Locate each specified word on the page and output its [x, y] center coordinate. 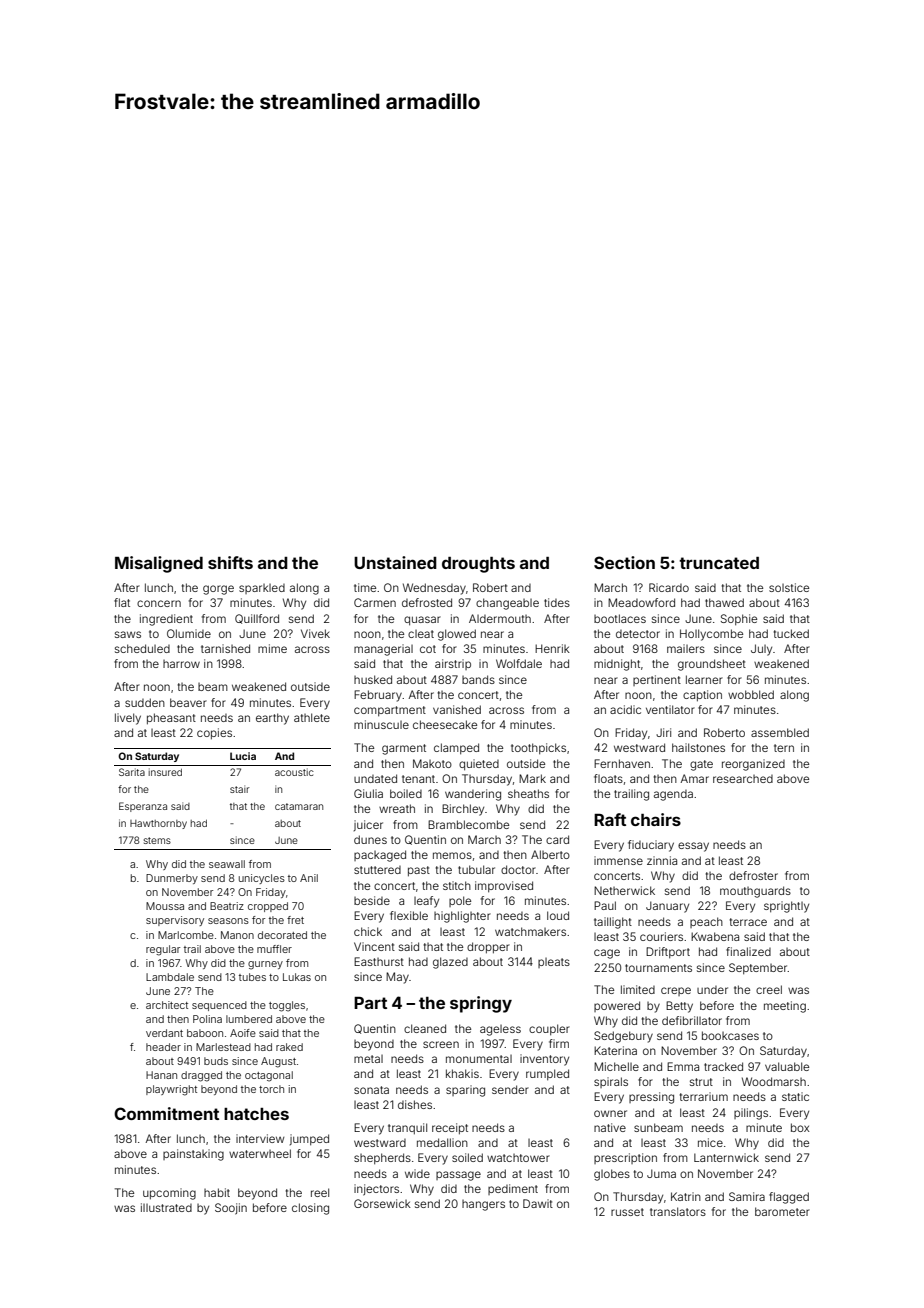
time [365, 587]
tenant [418, 779]
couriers [661, 936]
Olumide [189, 633]
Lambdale [170, 977]
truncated [719, 563]
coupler [549, 1029]
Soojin [231, 1209]
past [419, 871]
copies [214, 734]
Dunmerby [172, 879]
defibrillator [692, 1020]
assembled [780, 732]
